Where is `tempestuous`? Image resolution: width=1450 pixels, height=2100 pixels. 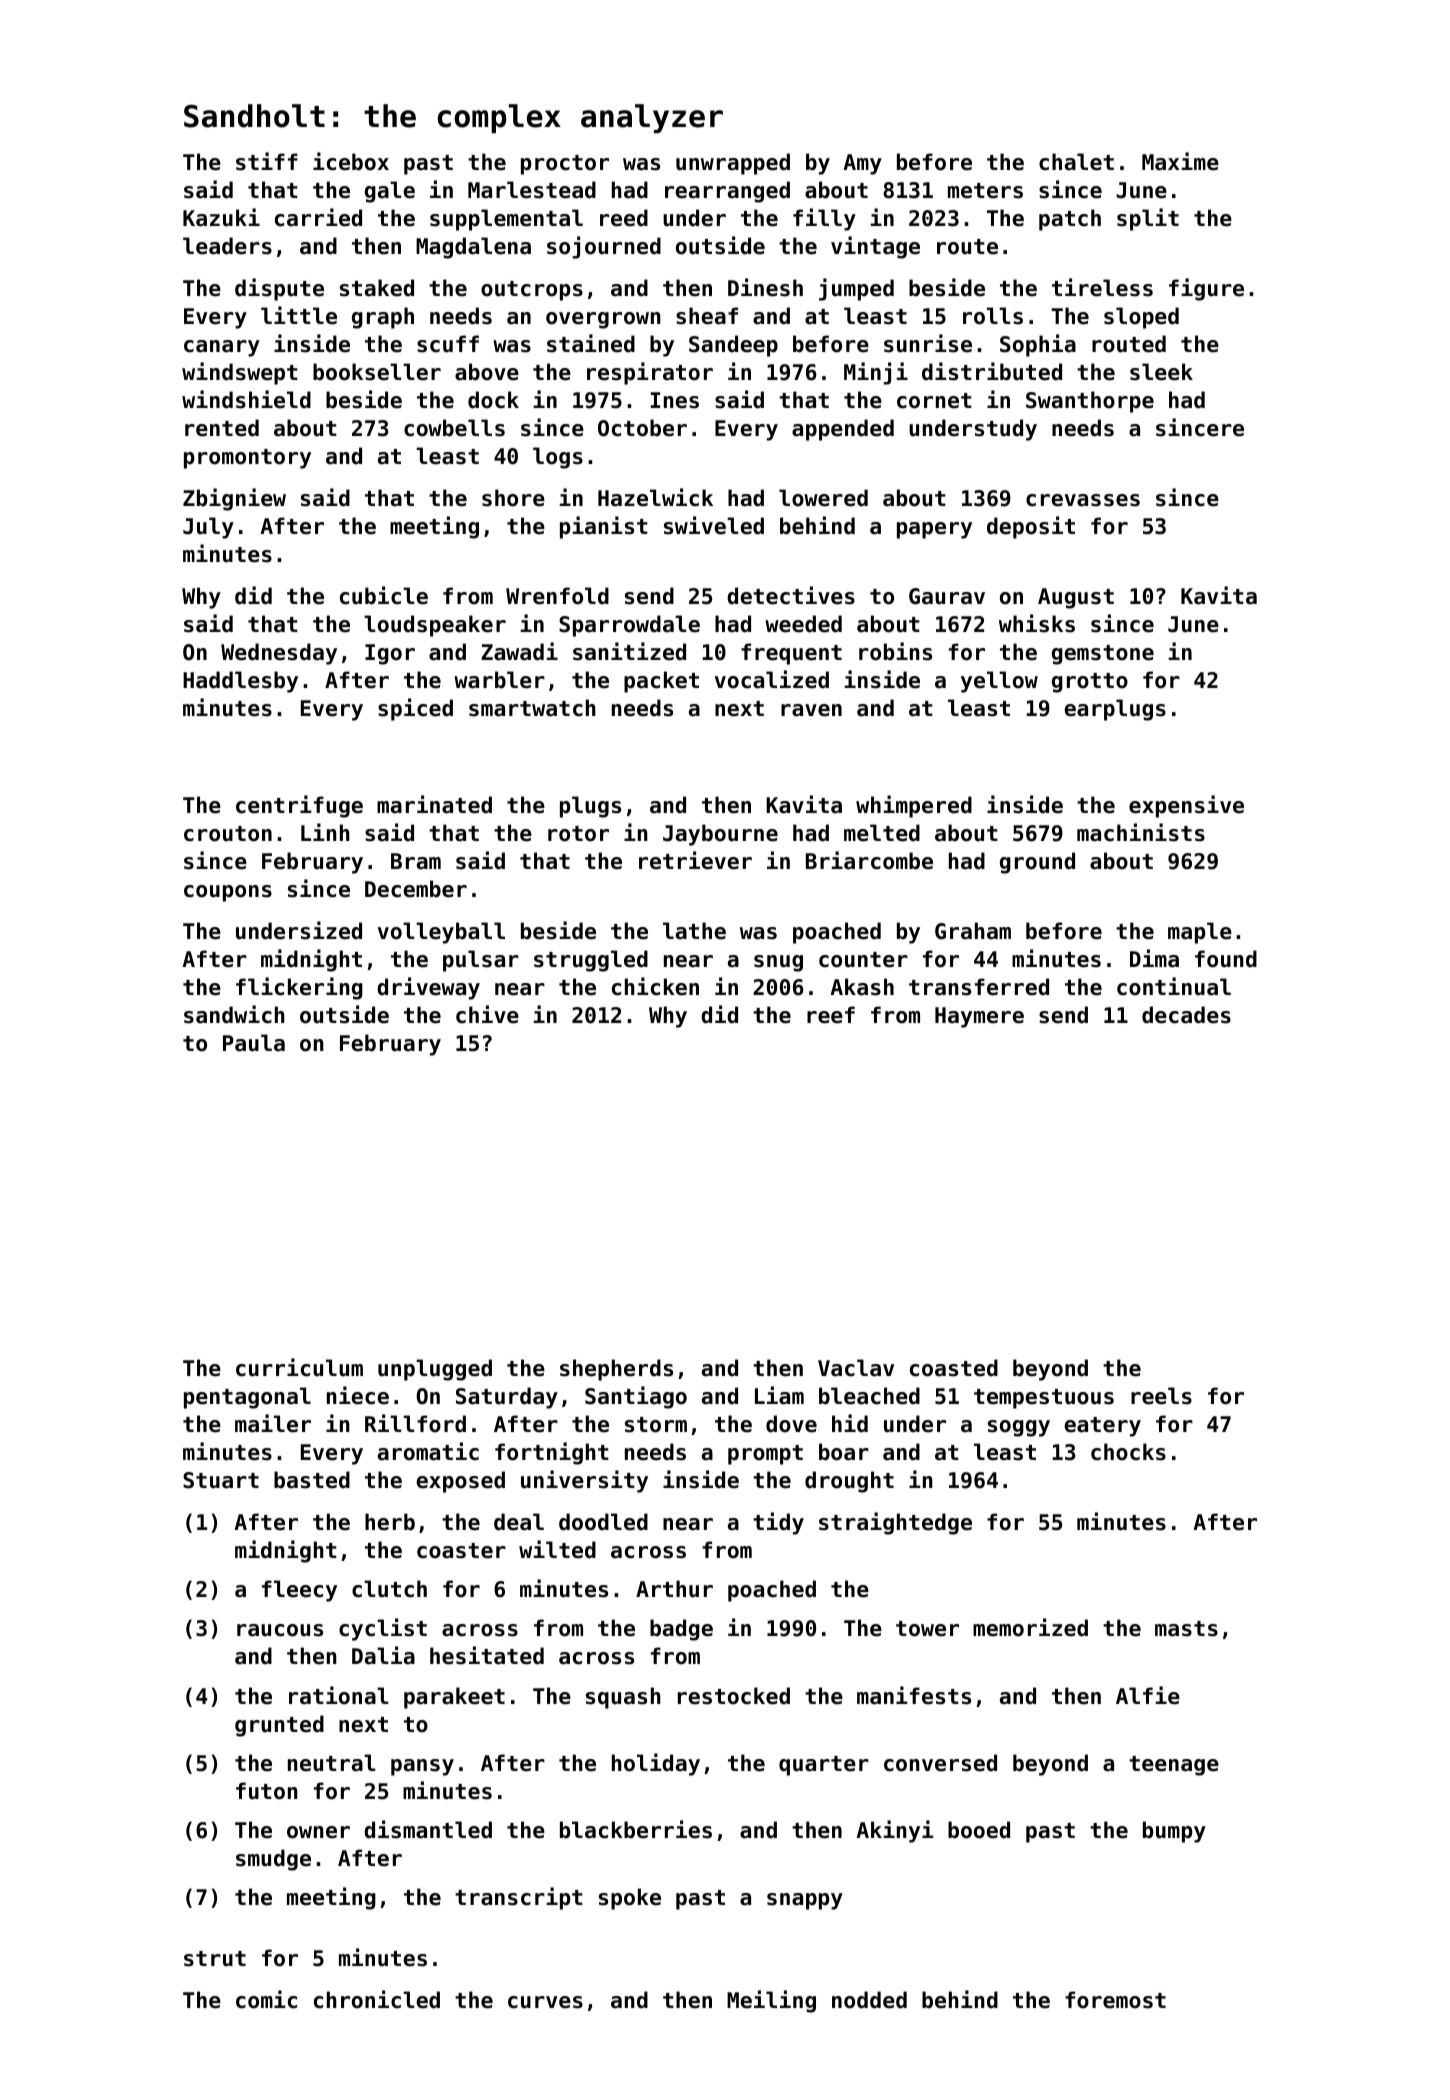
tempestuous is located at coordinates (1044, 1399).
